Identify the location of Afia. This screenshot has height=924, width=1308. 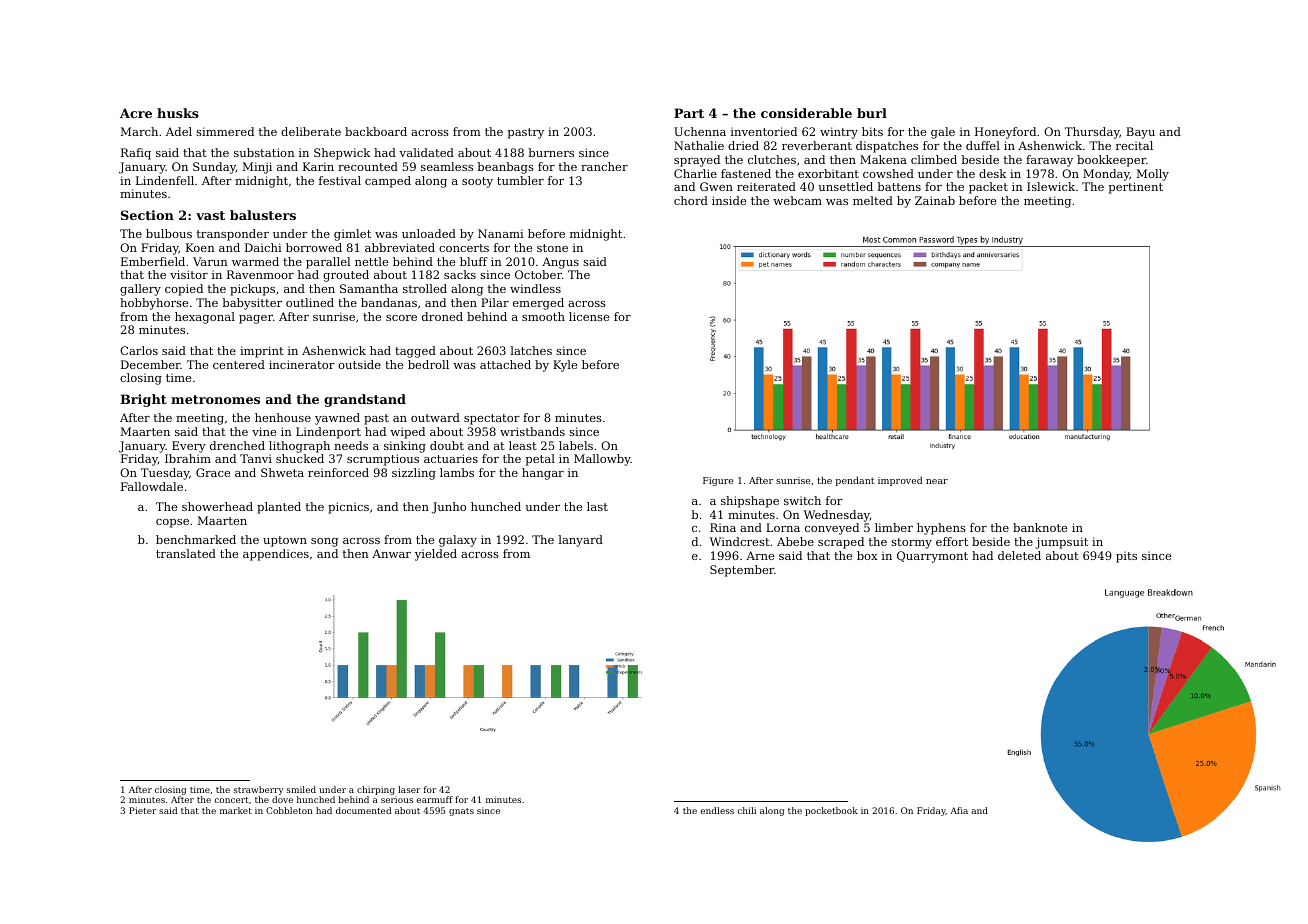
(959, 810).
